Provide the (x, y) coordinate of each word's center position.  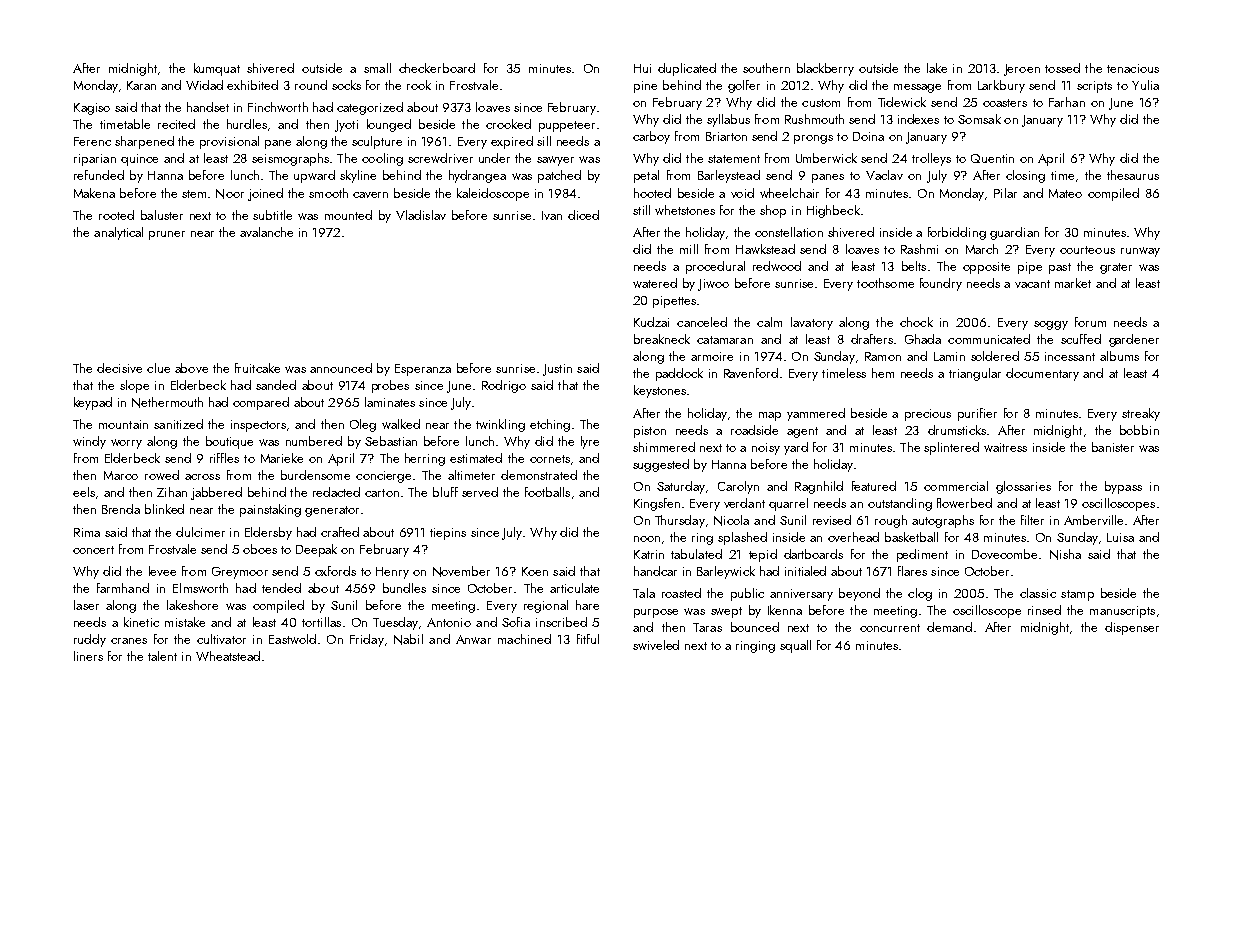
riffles (224, 458)
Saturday (681, 487)
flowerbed (964, 503)
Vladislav (421, 215)
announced (341, 368)
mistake (185, 622)
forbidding (957, 233)
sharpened (144, 142)
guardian (1014, 233)
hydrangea (477, 176)
